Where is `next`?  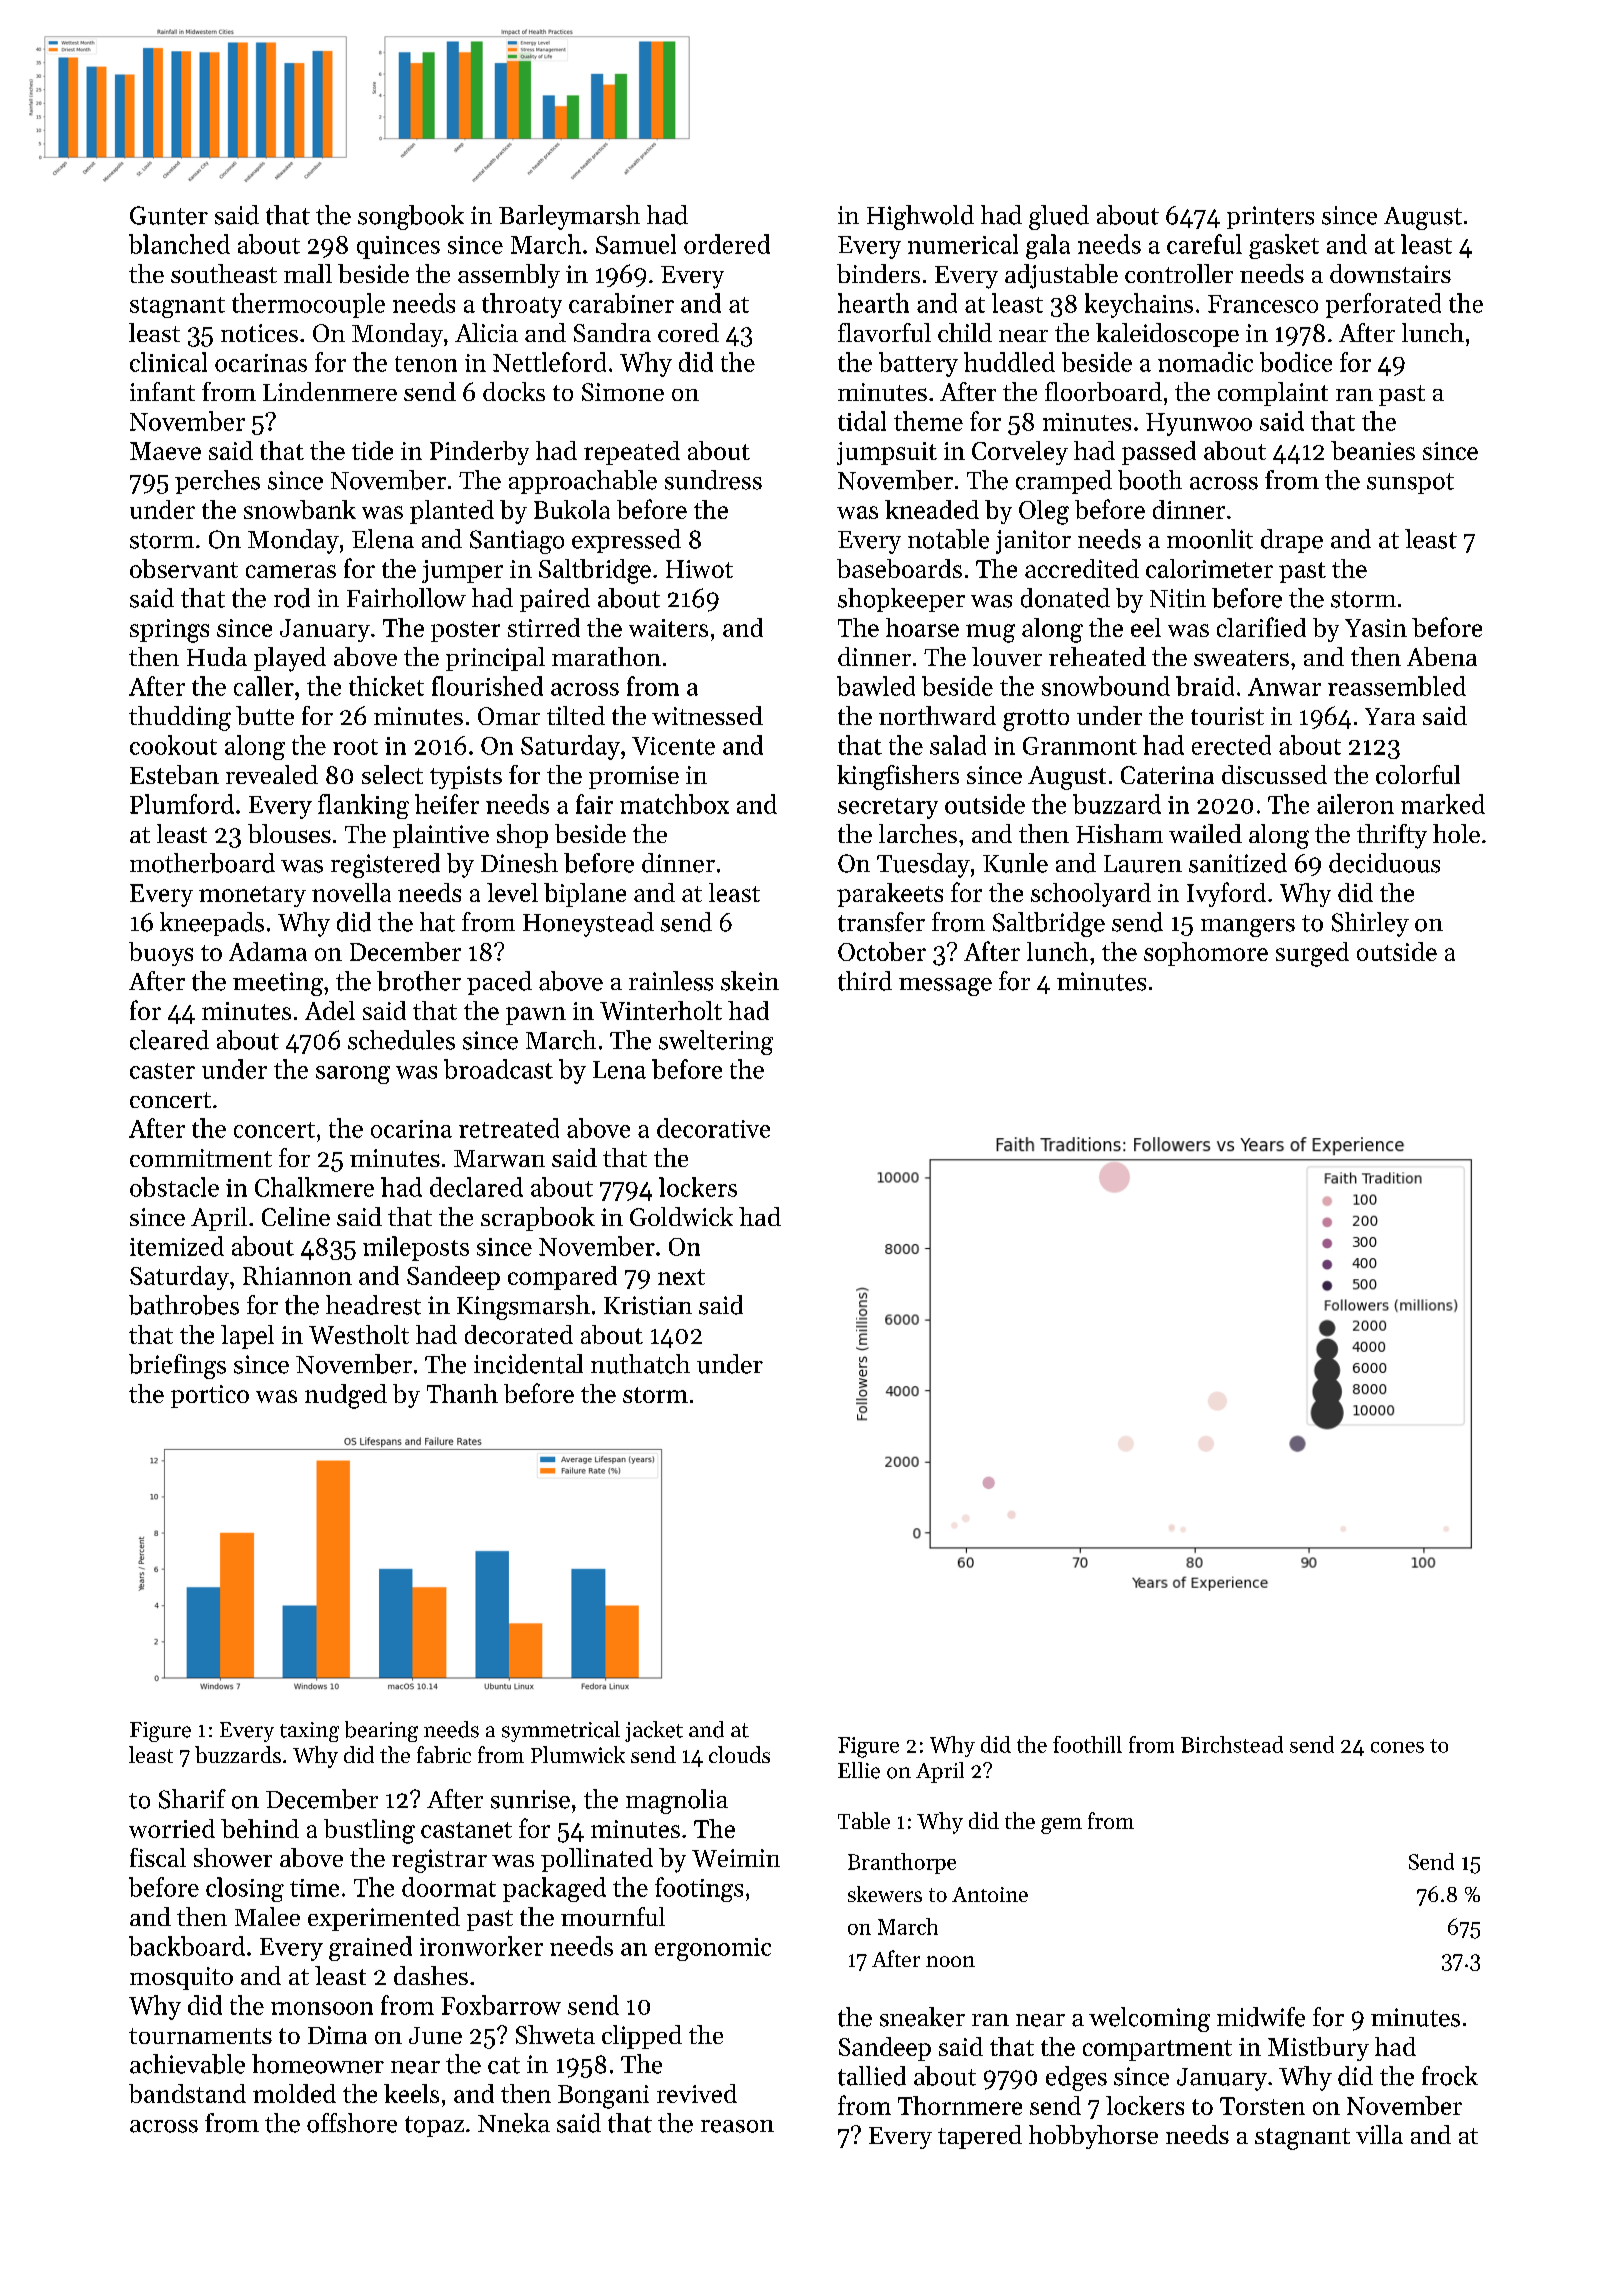 next is located at coordinates (681, 1277).
